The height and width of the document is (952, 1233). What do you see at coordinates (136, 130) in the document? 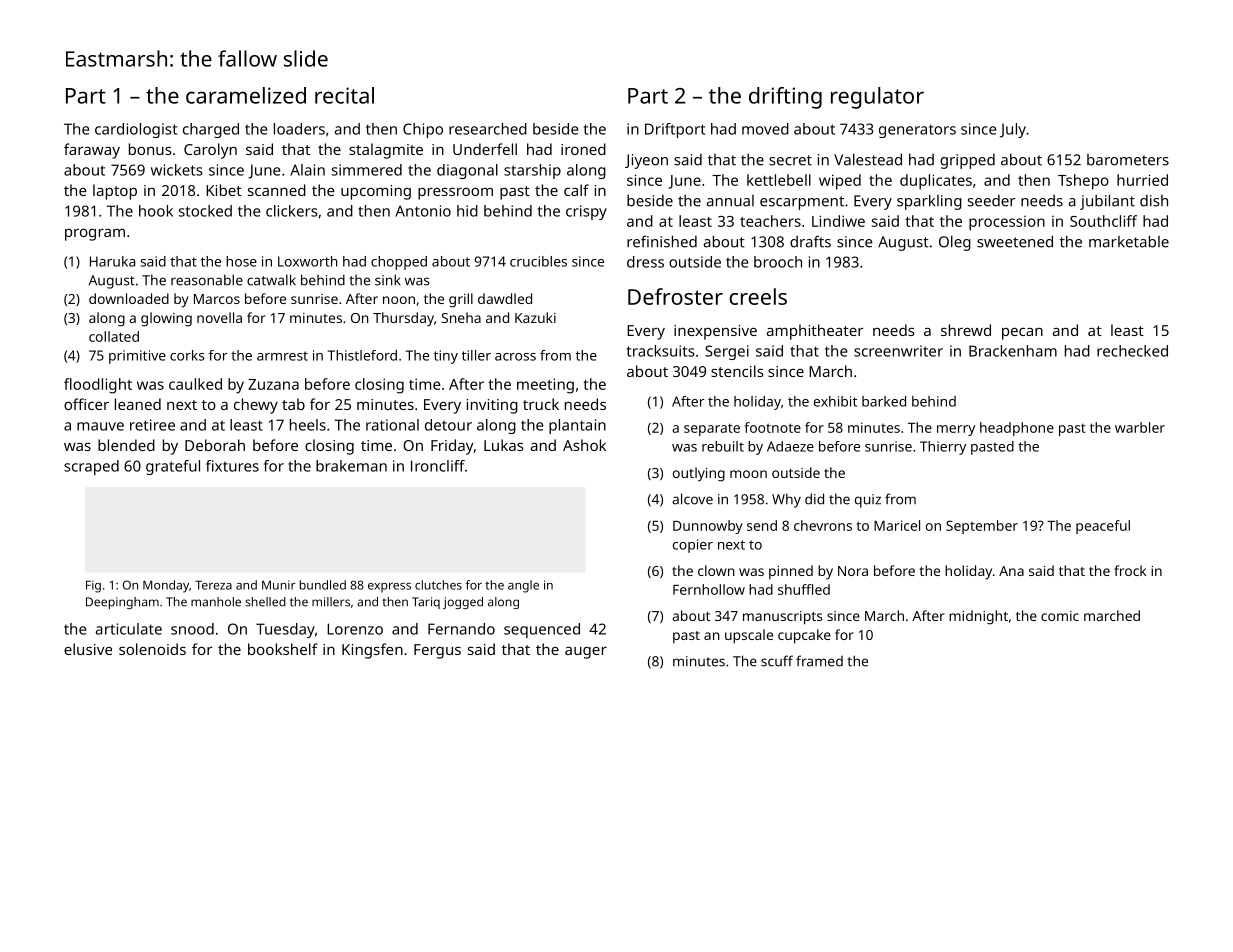
I see `cardiologist` at bounding box center [136, 130].
